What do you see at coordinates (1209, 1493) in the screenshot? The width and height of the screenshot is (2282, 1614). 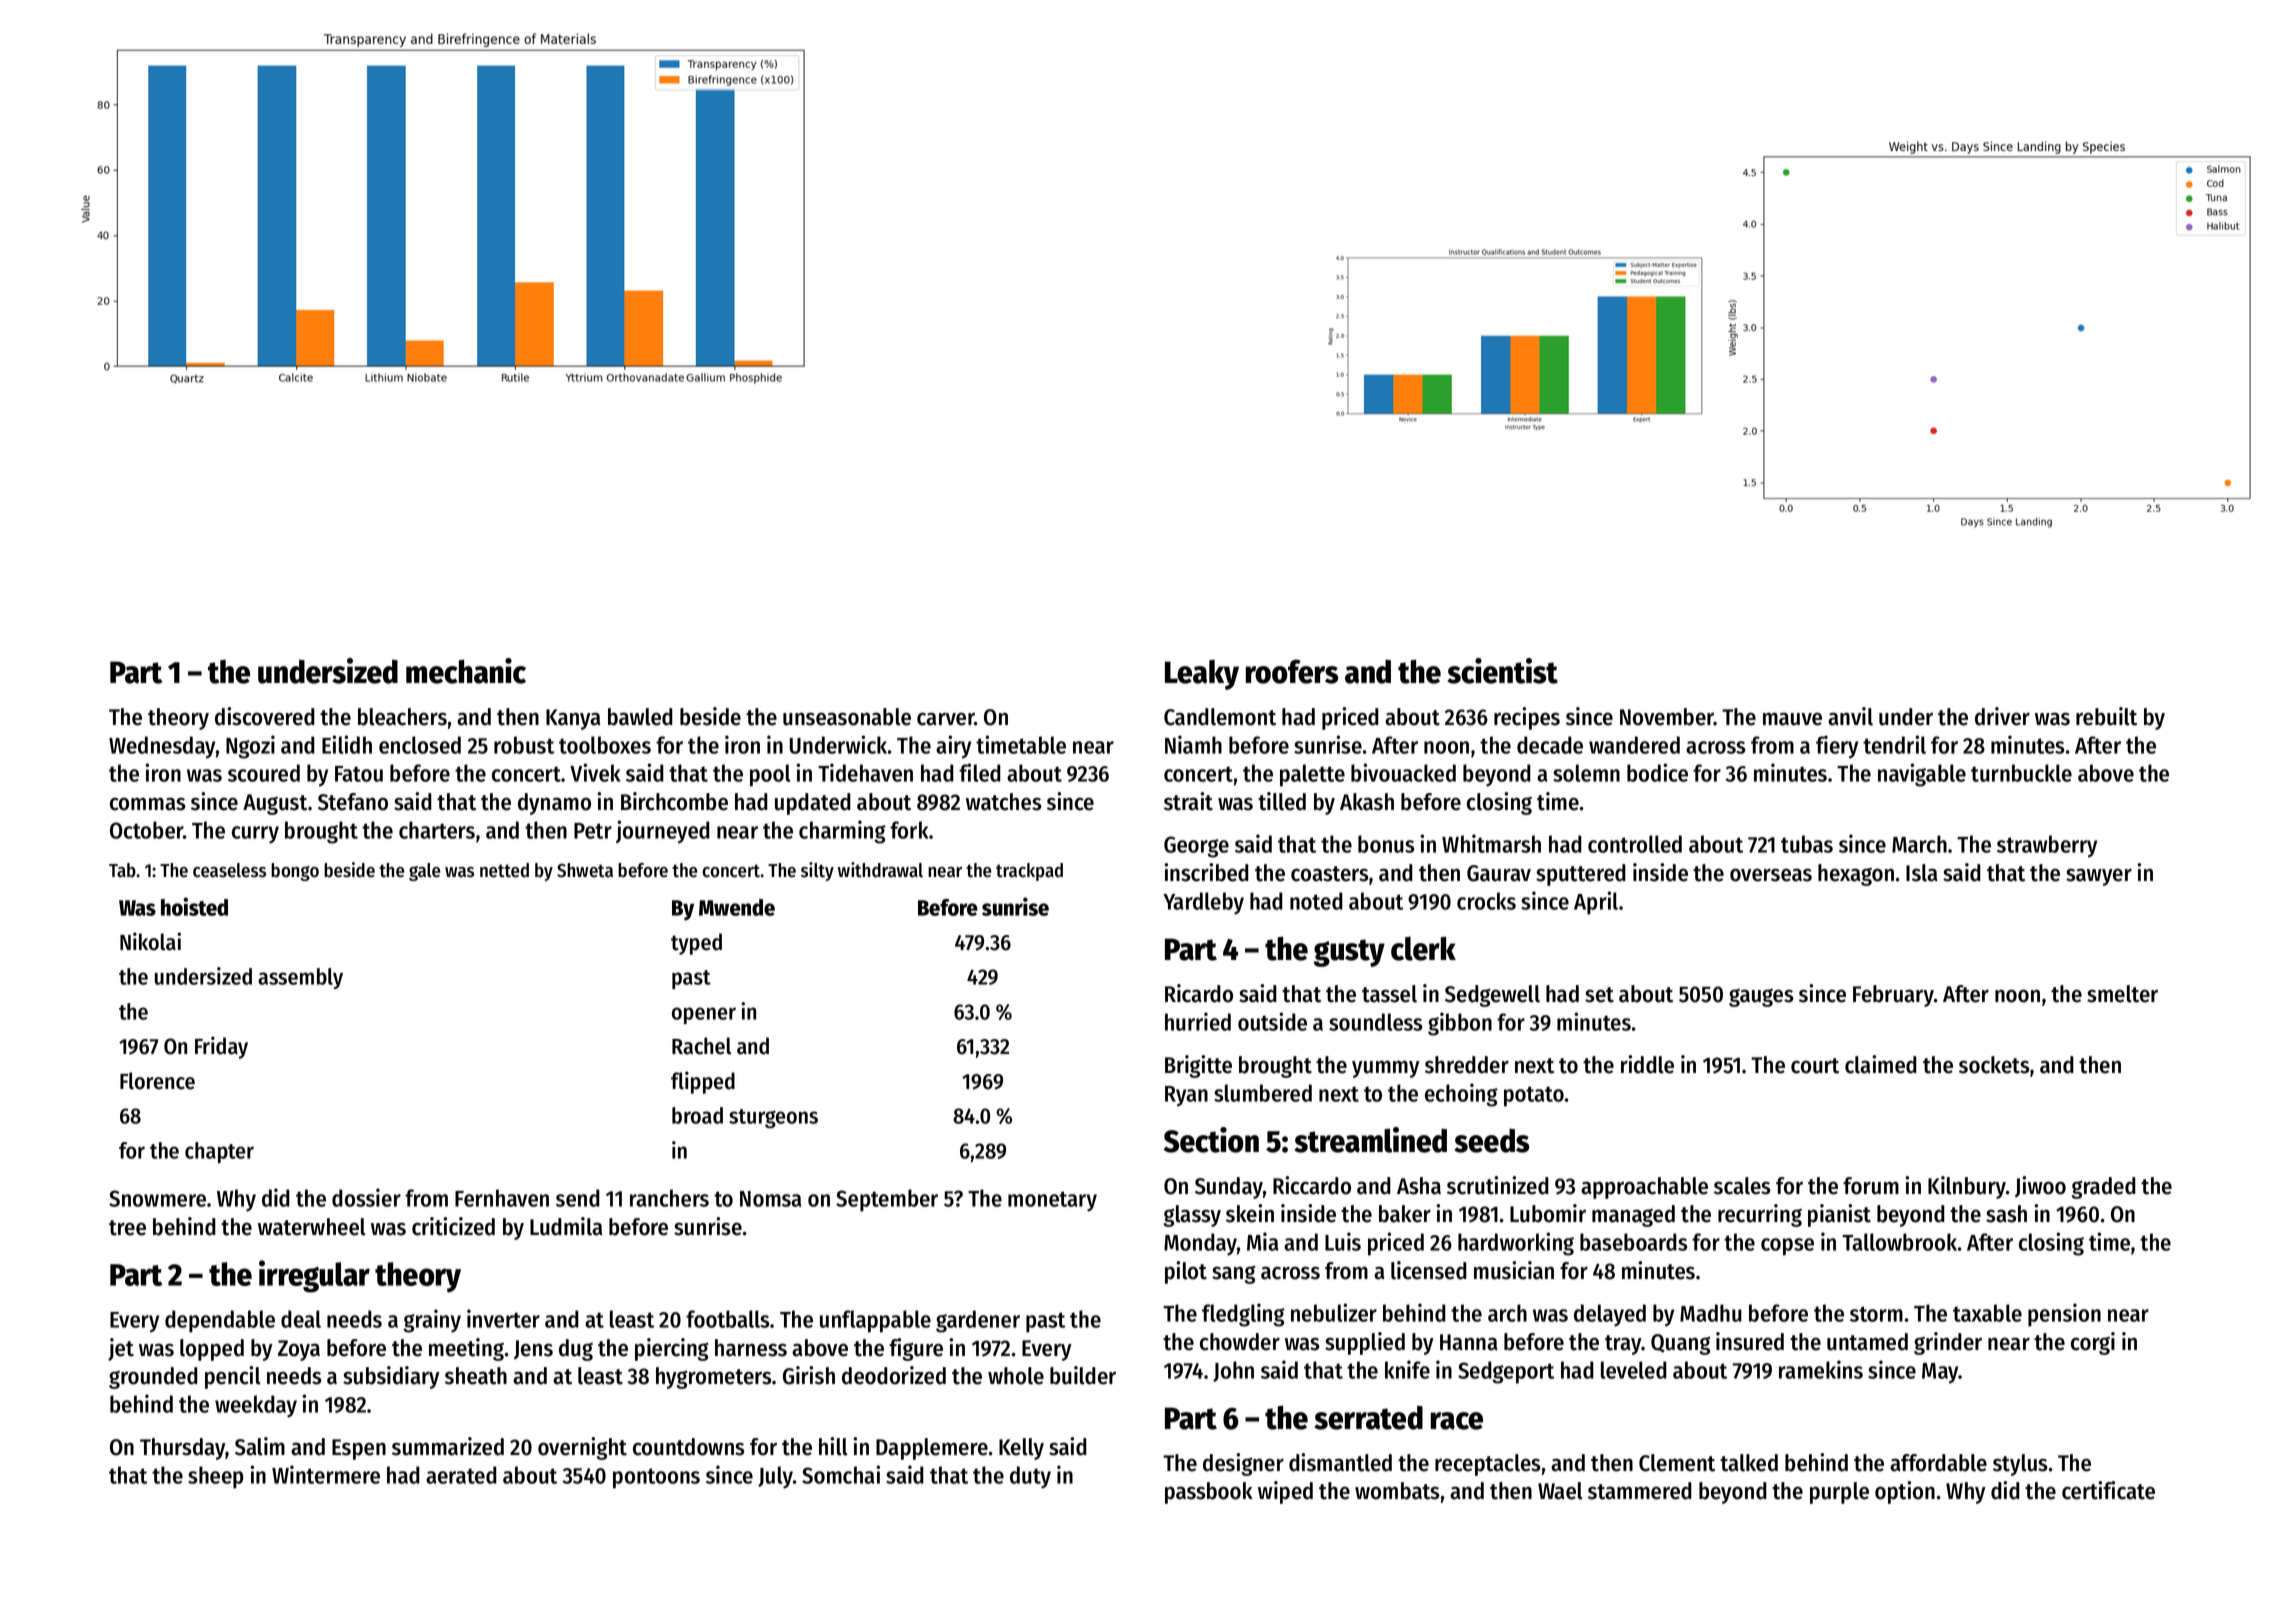 I see `passbook` at bounding box center [1209, 1493].
